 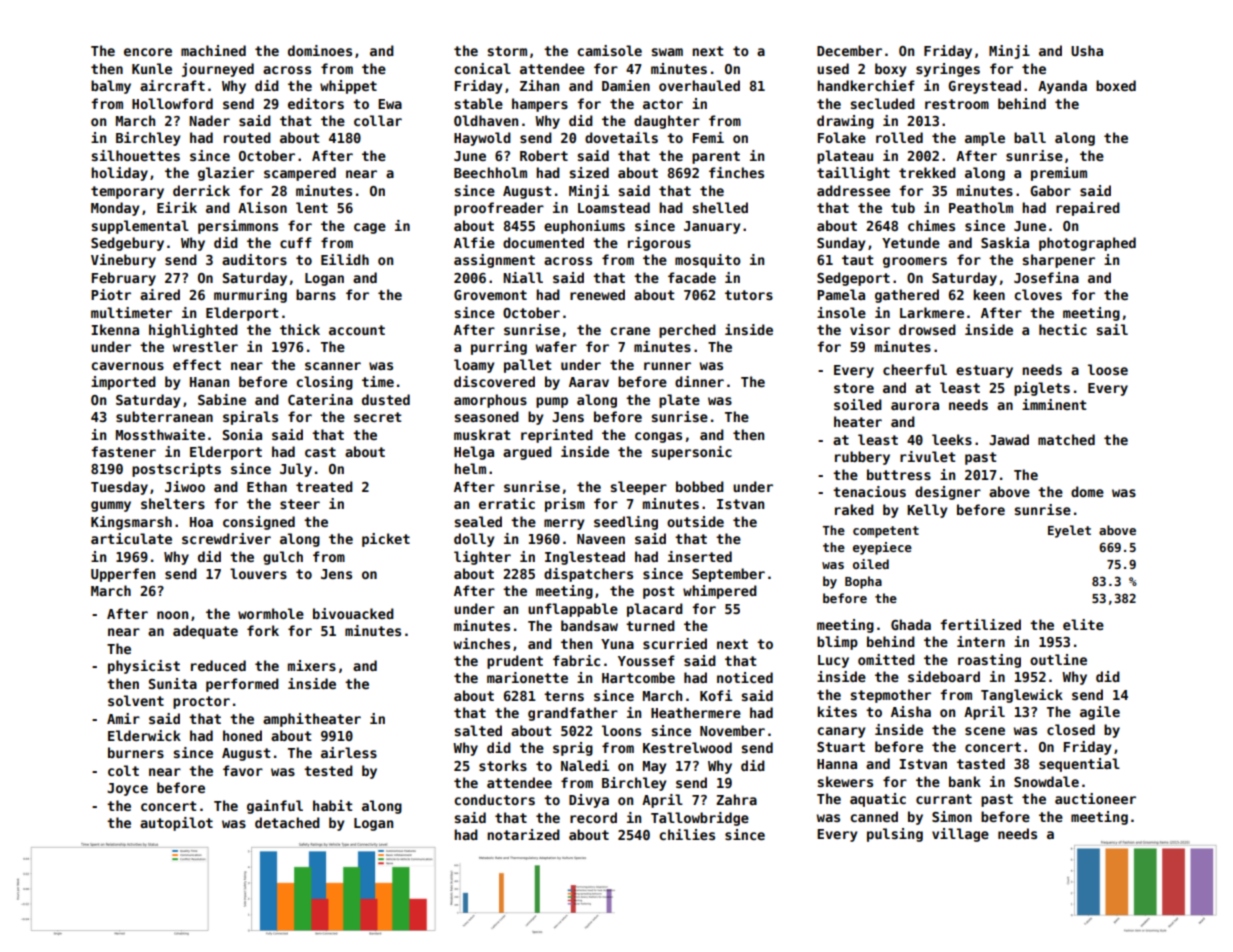 I want to click on swam, so click(x=667, y=52).
